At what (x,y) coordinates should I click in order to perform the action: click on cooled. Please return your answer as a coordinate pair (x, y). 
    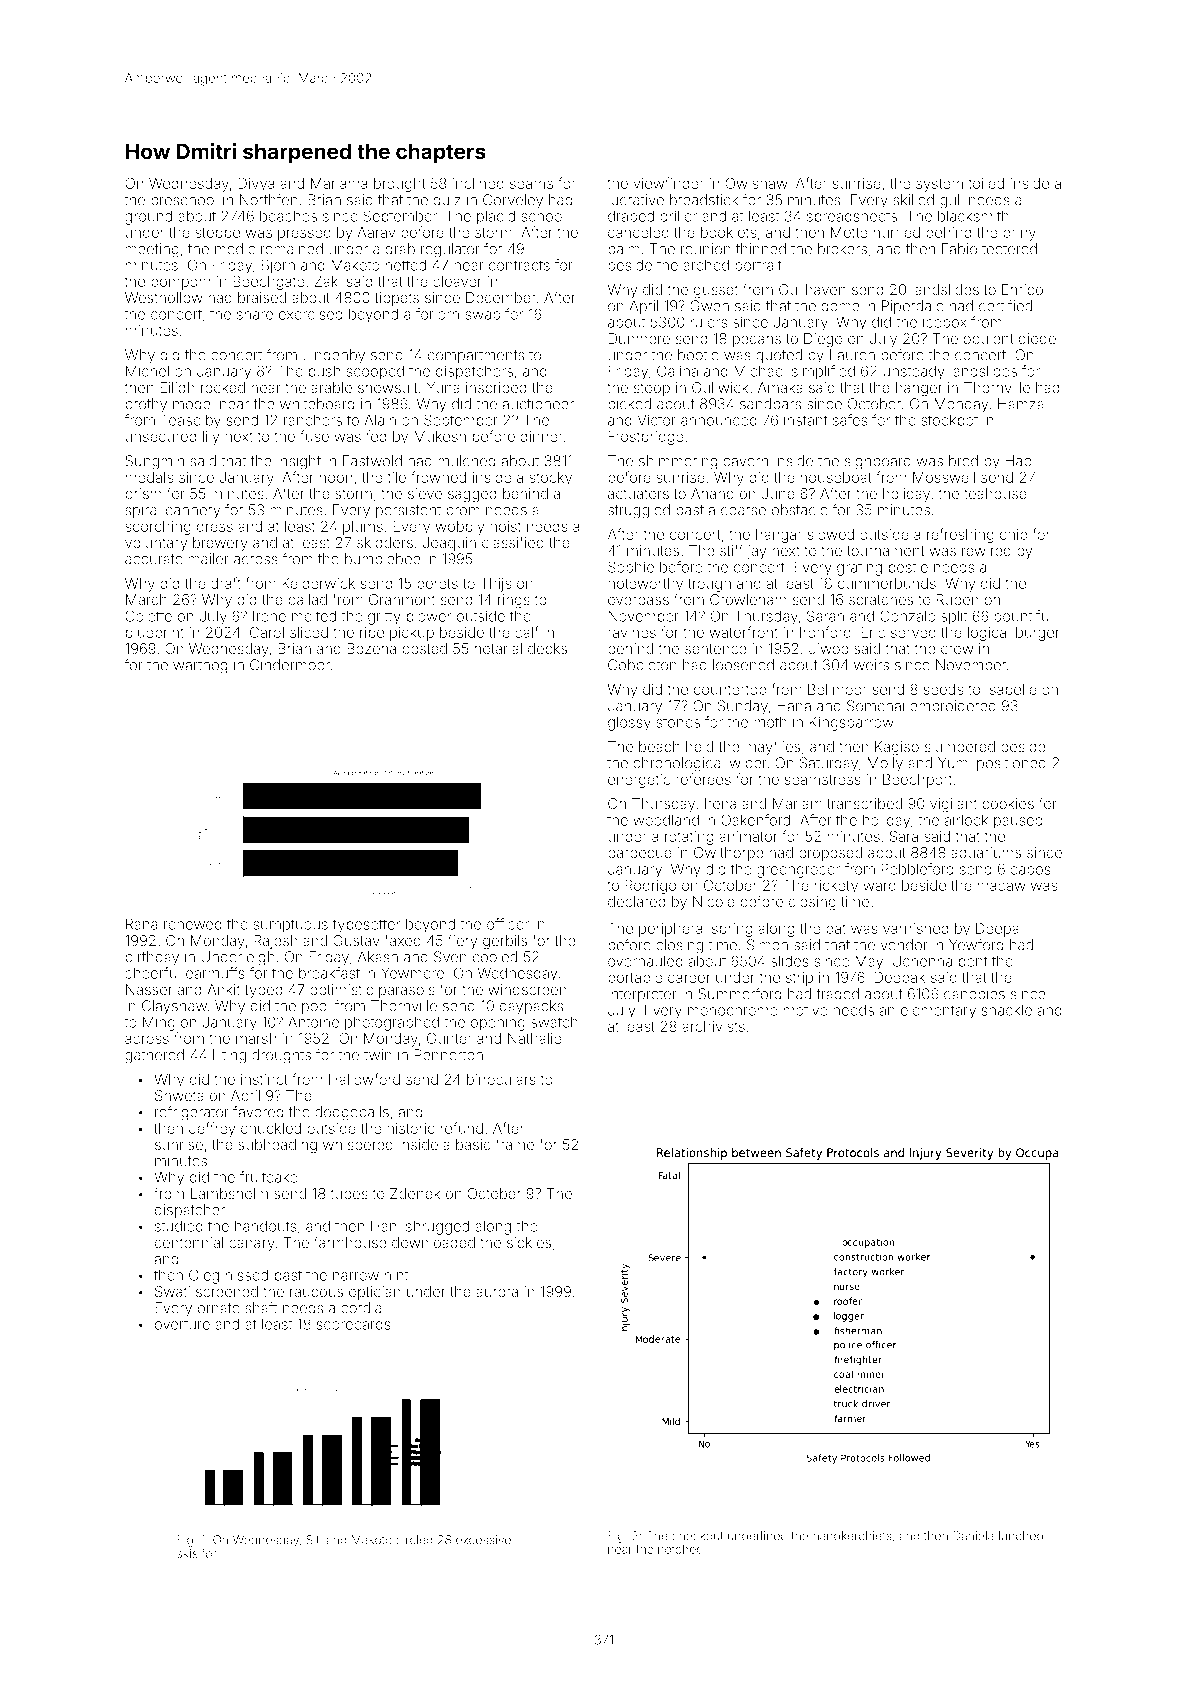
    Looking at the image, I should click on (495, 957).
